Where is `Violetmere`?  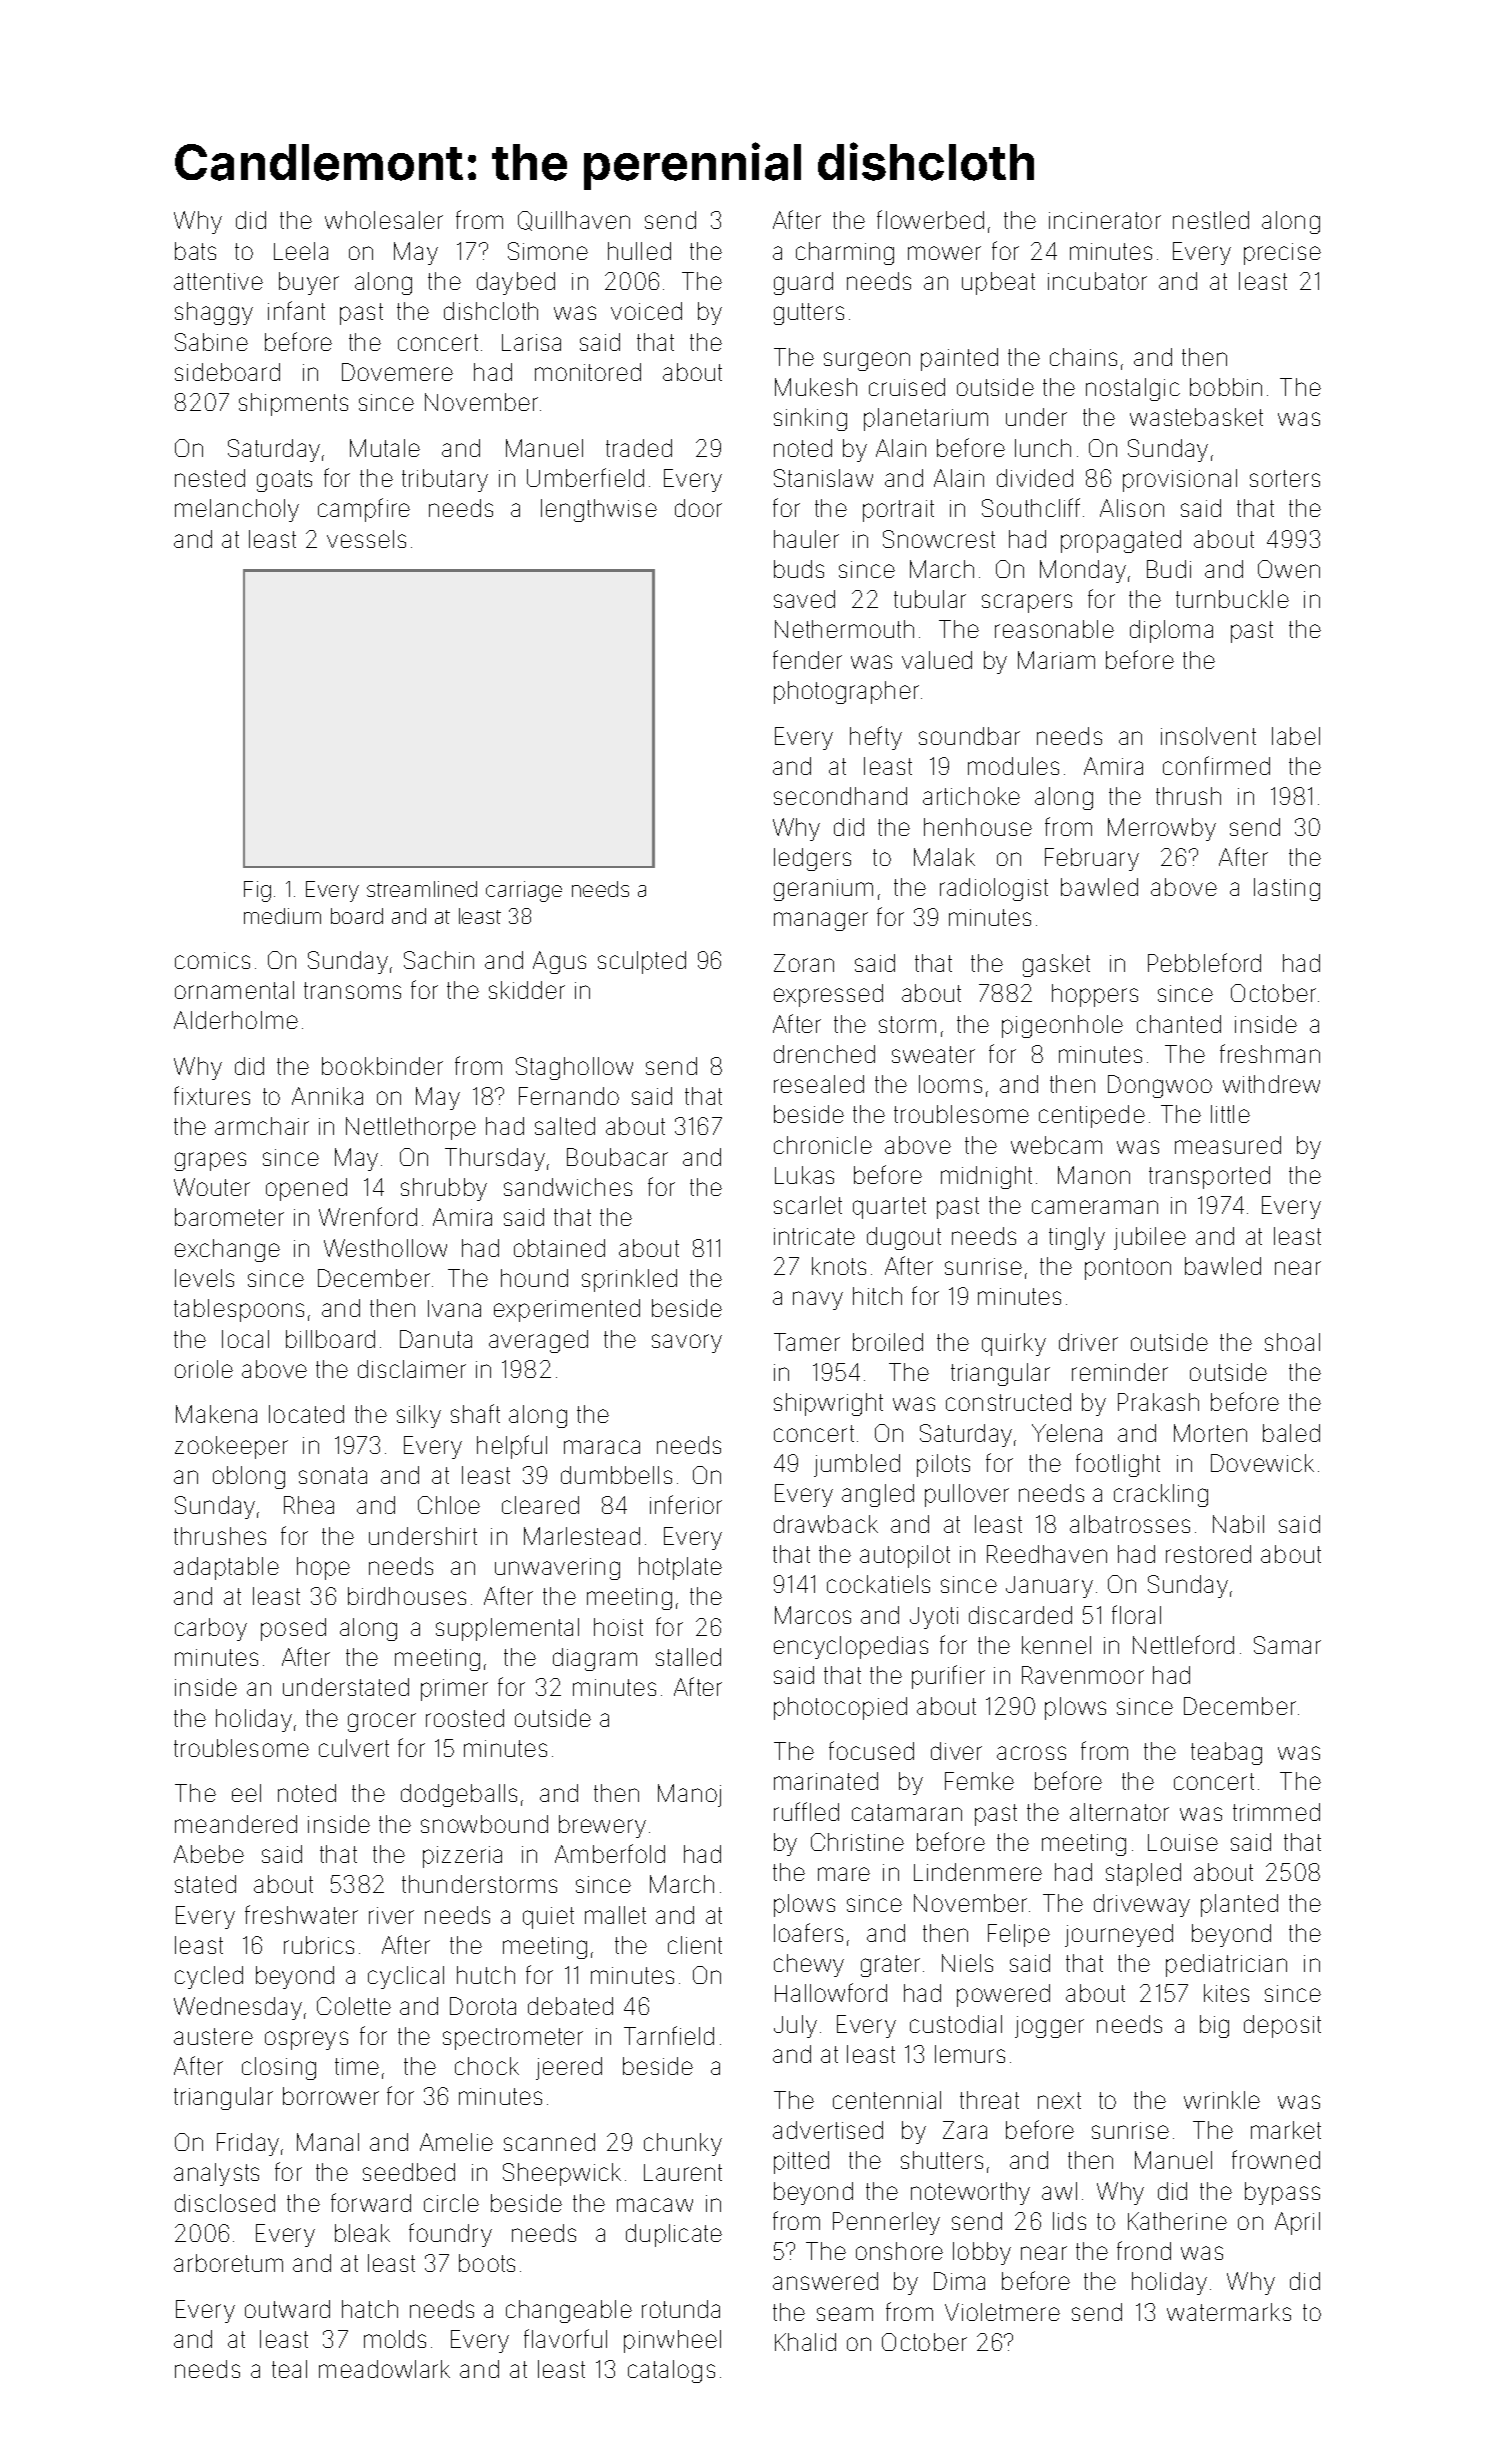
Violetmere is located at coordinates (1002, 2312).
